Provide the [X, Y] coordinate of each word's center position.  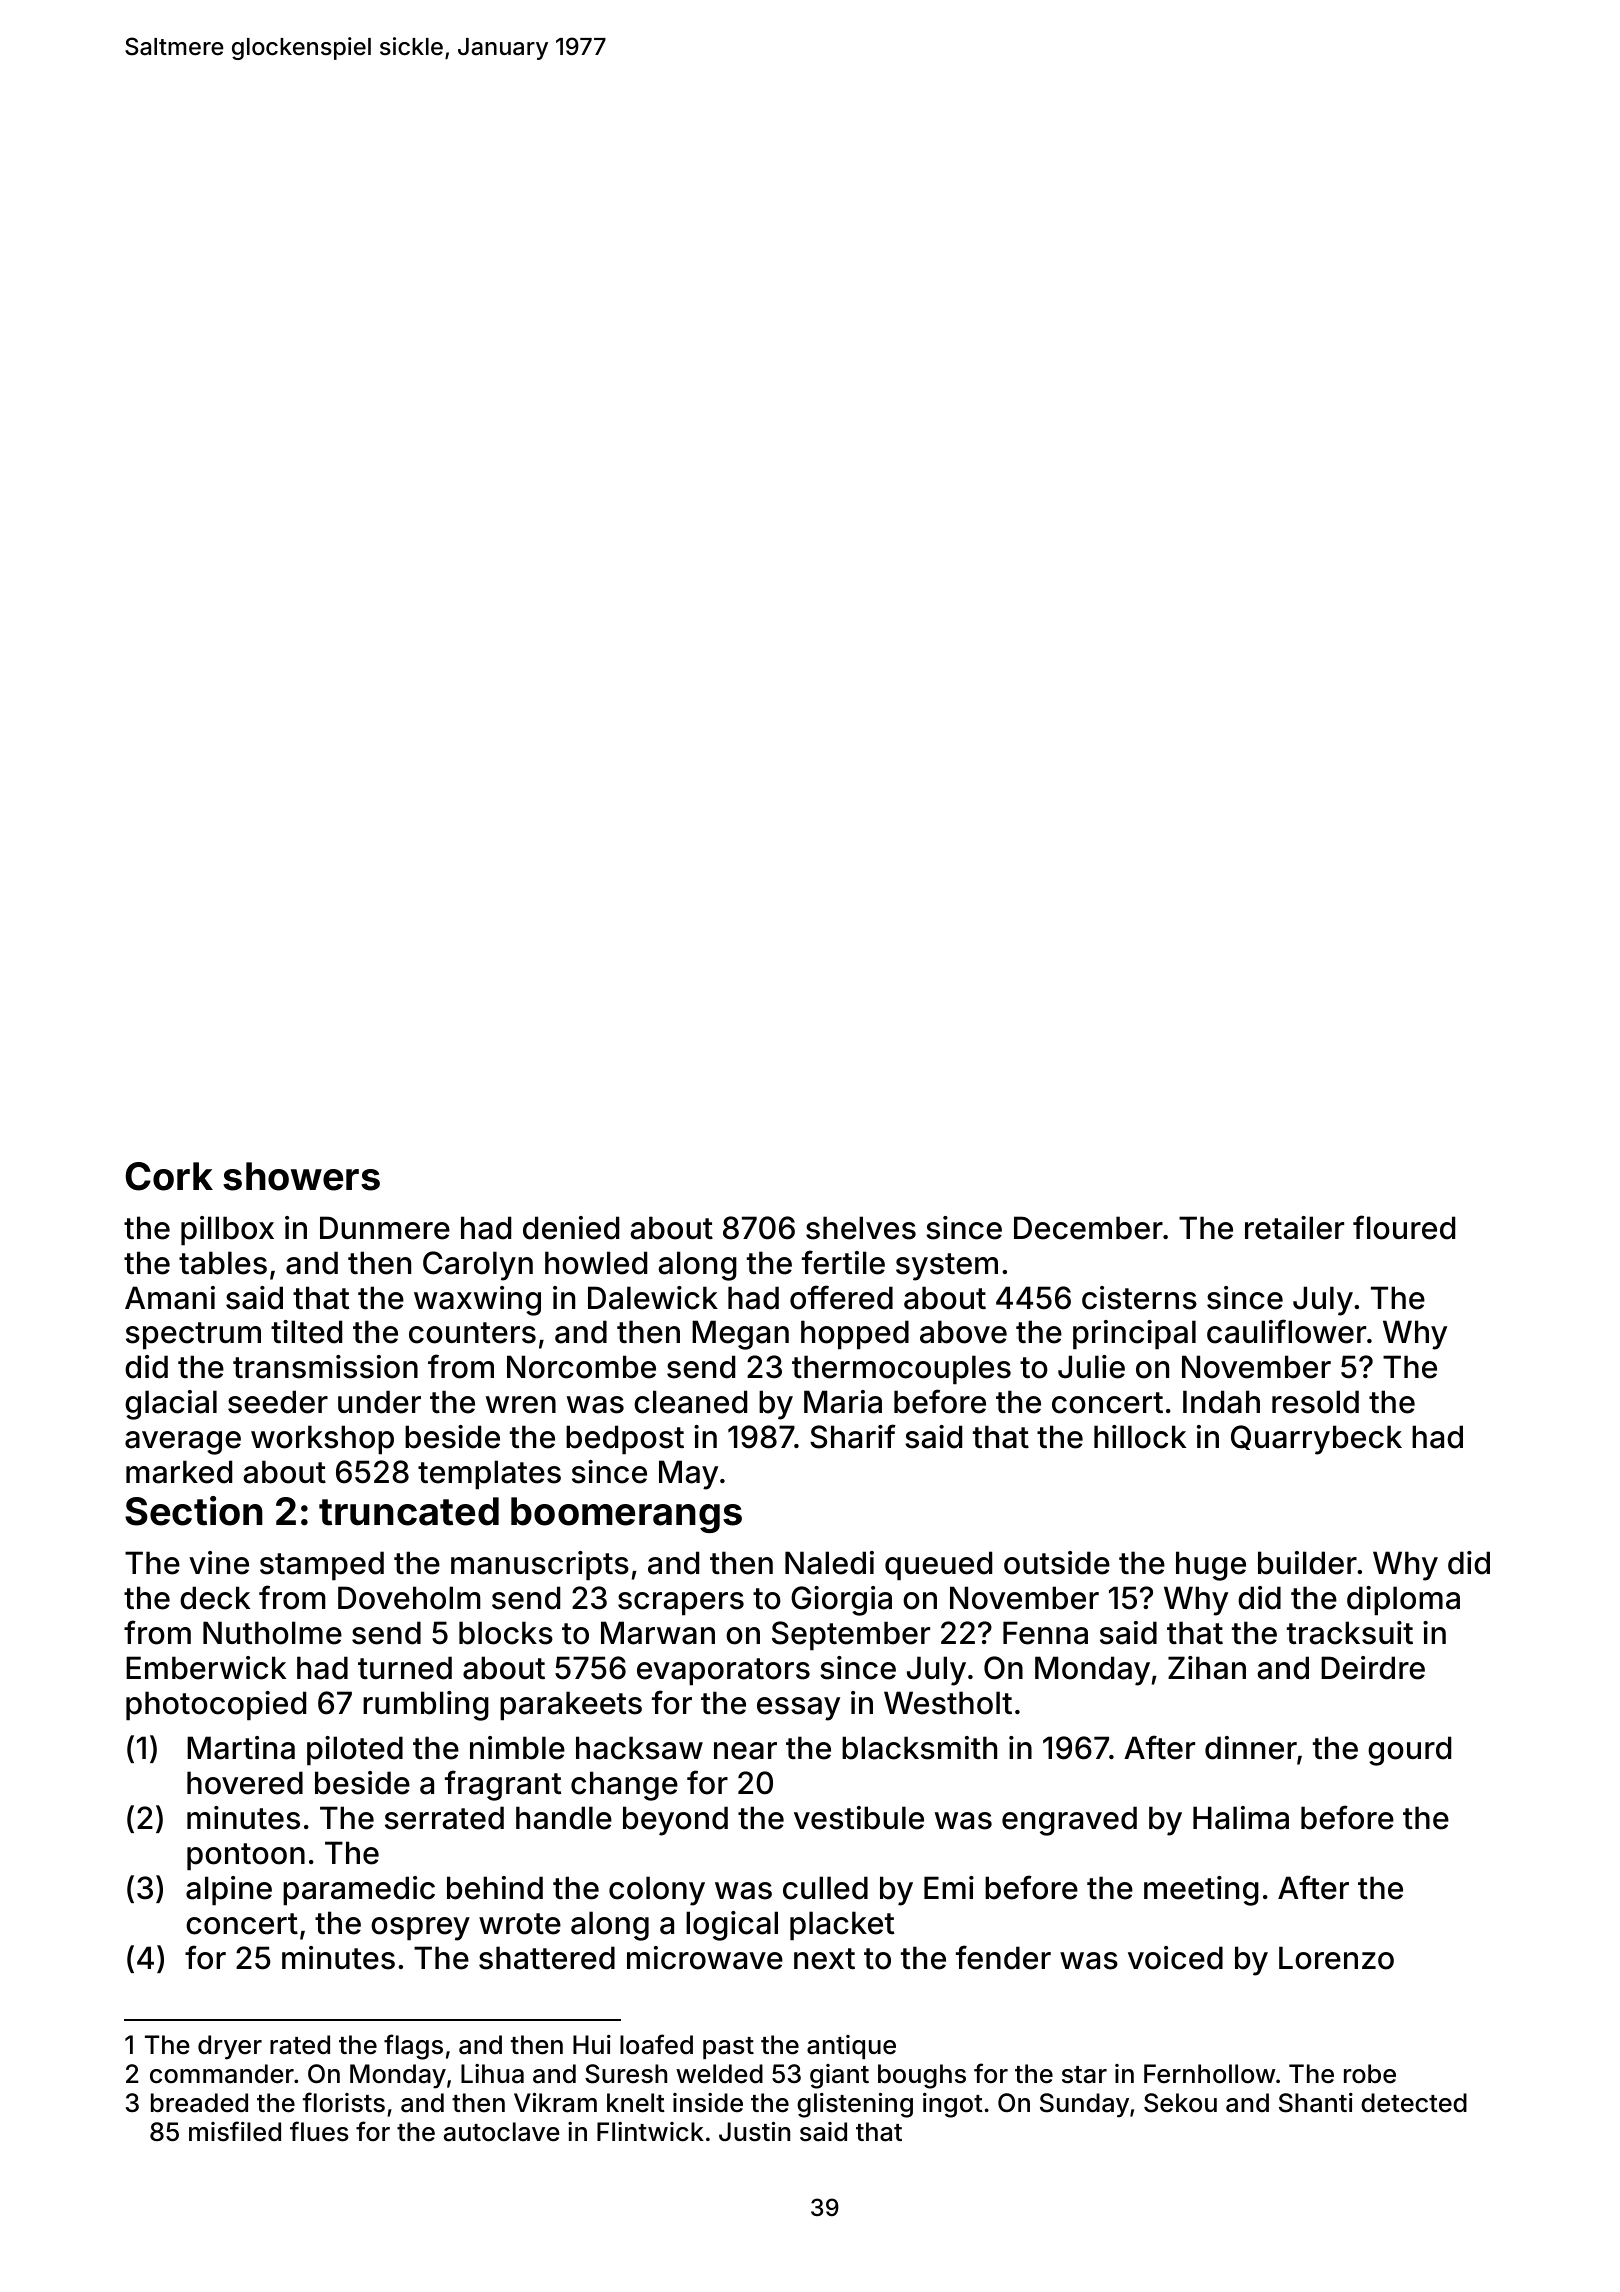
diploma [1403, 1601]
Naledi [829, 1563]
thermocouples [901, 1370]
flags [413, 2047]
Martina [241, 1748]
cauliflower [1286, 1331]
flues [319, 2131]
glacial [171, 1405]
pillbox [227, 1231]
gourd [1409, 1751]
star [1084, 2075]
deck [215, 1598]
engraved [1069, 1821]
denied [571, 1228]
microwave [705, 1958]
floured [1404, 1227]
